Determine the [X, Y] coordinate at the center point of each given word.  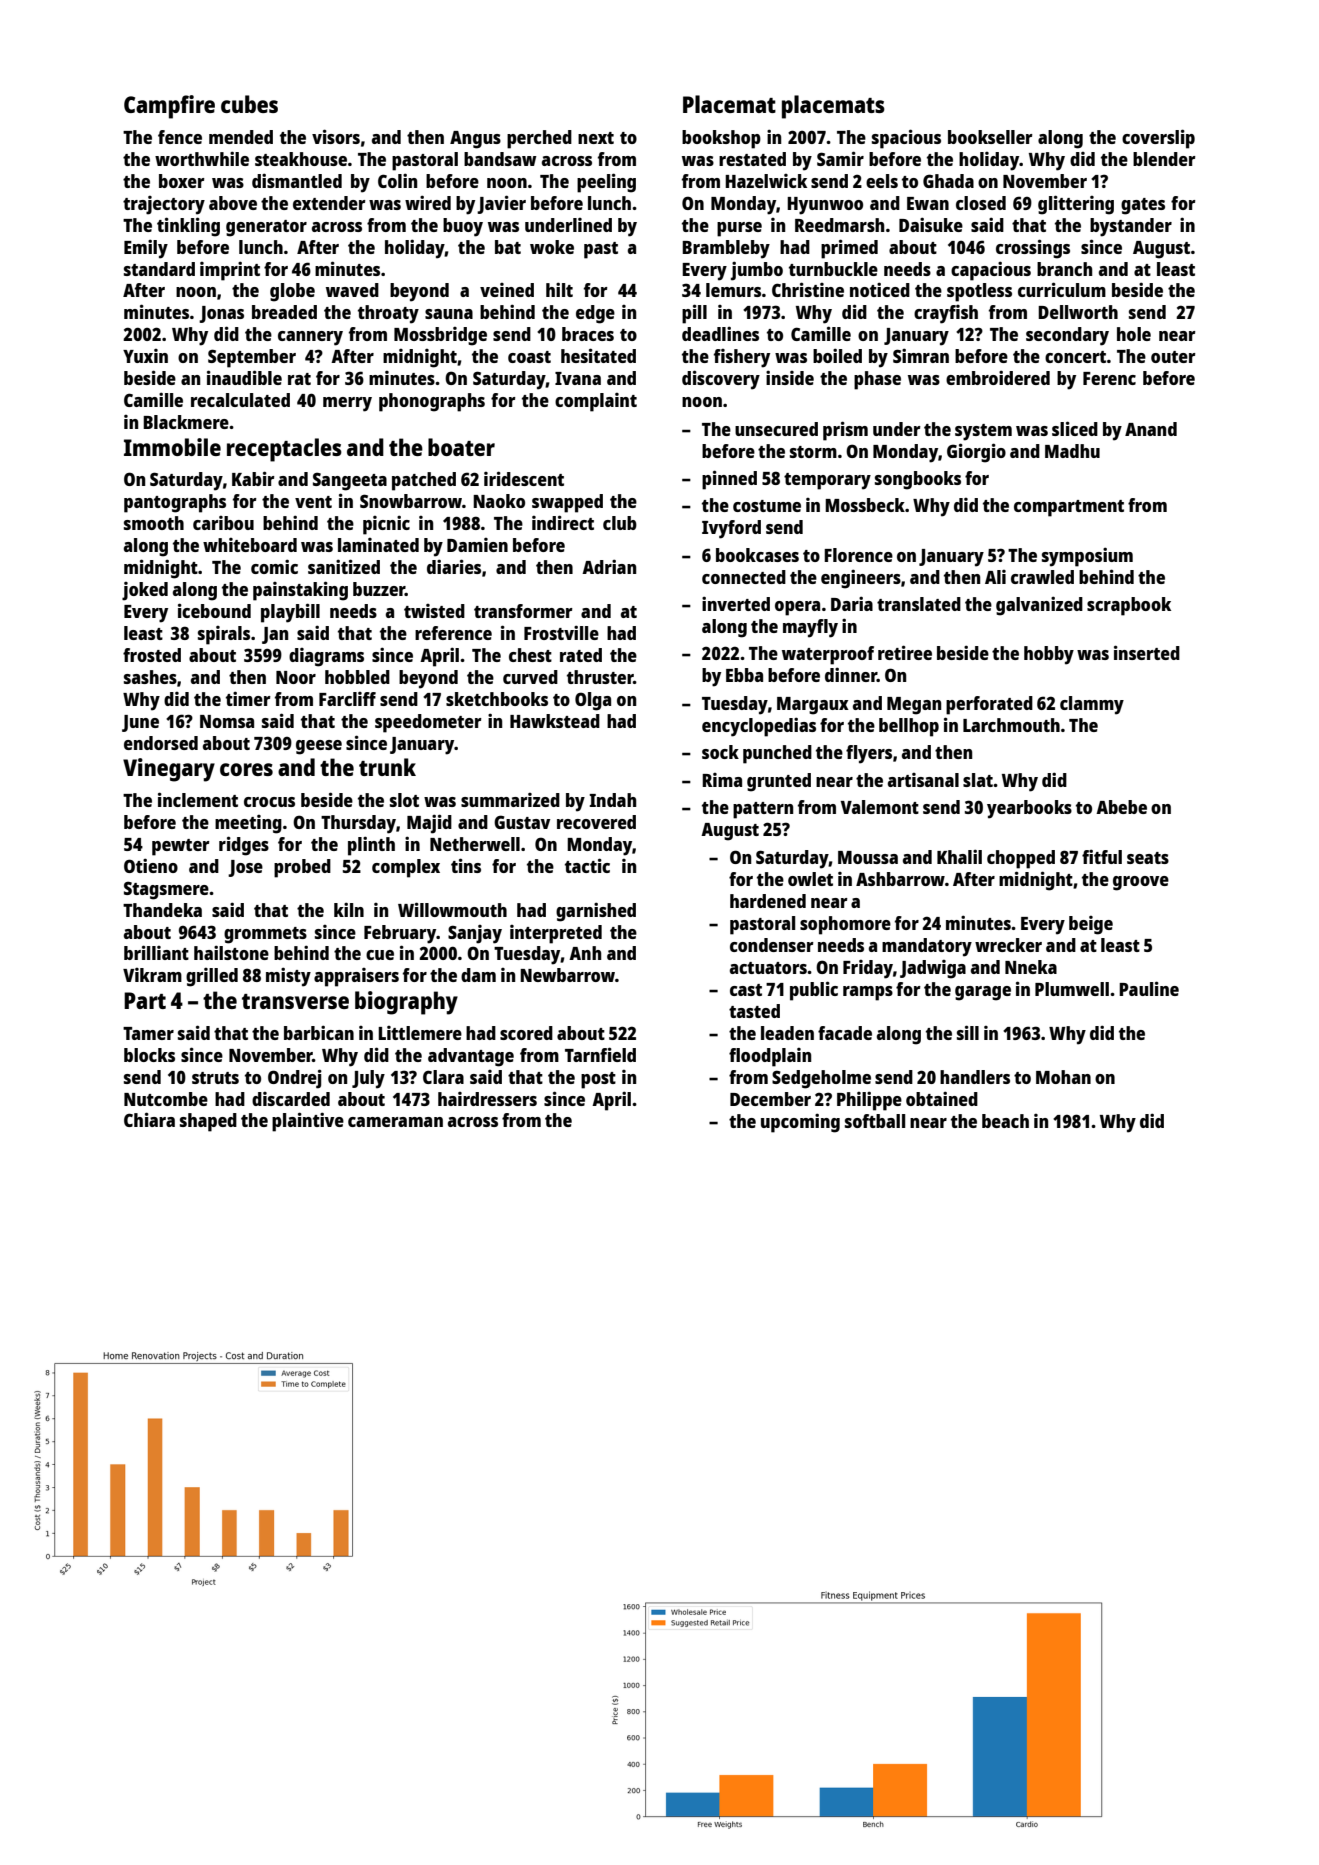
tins [466, 865]
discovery [721, 380]
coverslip [1158, 139]
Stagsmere [166, 890]
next [596, 138]
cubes [249, 104]
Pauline [1149, 988]
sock [720, 752]
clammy [1092, 705]
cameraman [395, 1122]
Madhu [1072, 451]
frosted [152, 655]
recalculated [240, 400]
